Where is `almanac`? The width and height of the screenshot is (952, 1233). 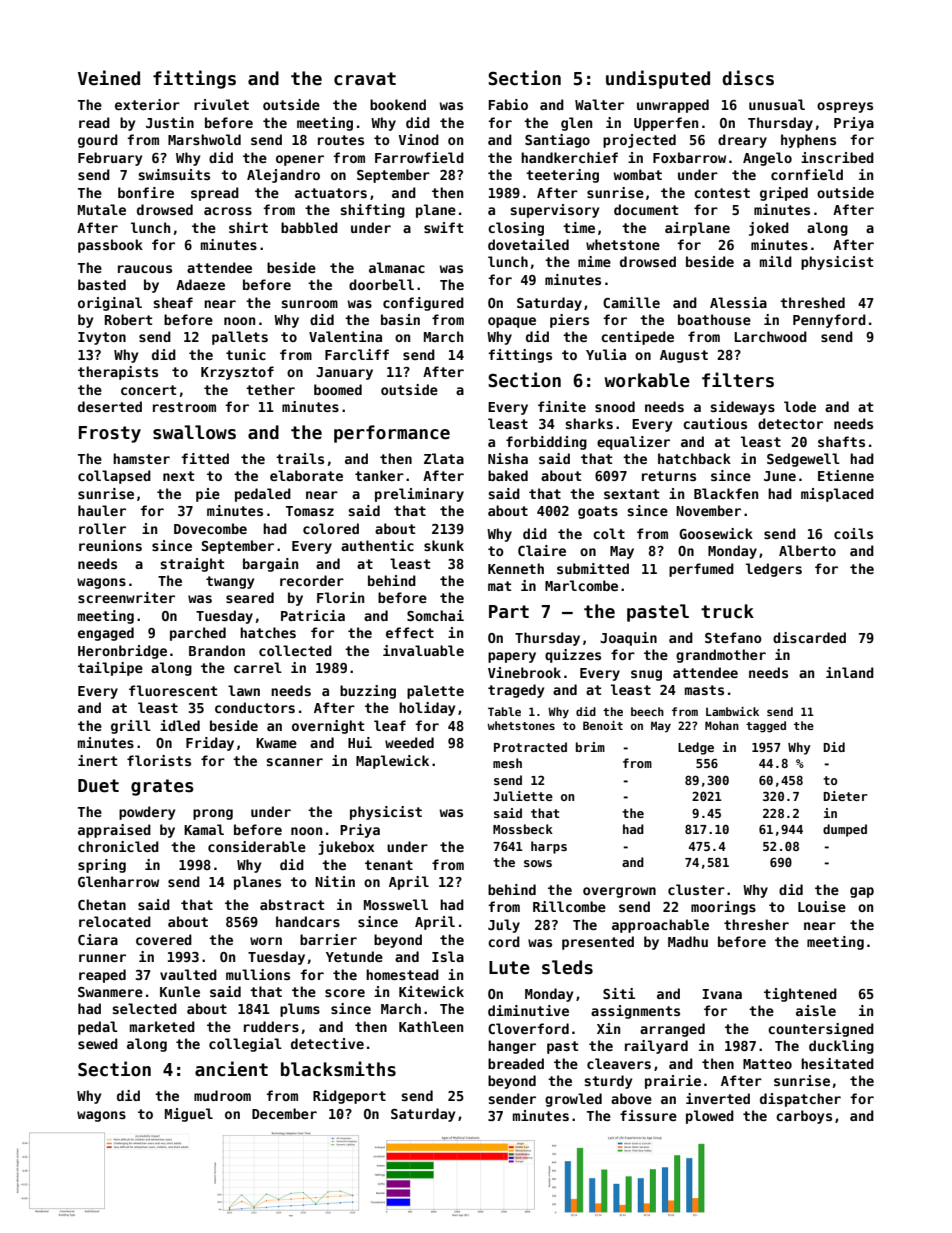 almanac is located at coordinates (397, 267).
